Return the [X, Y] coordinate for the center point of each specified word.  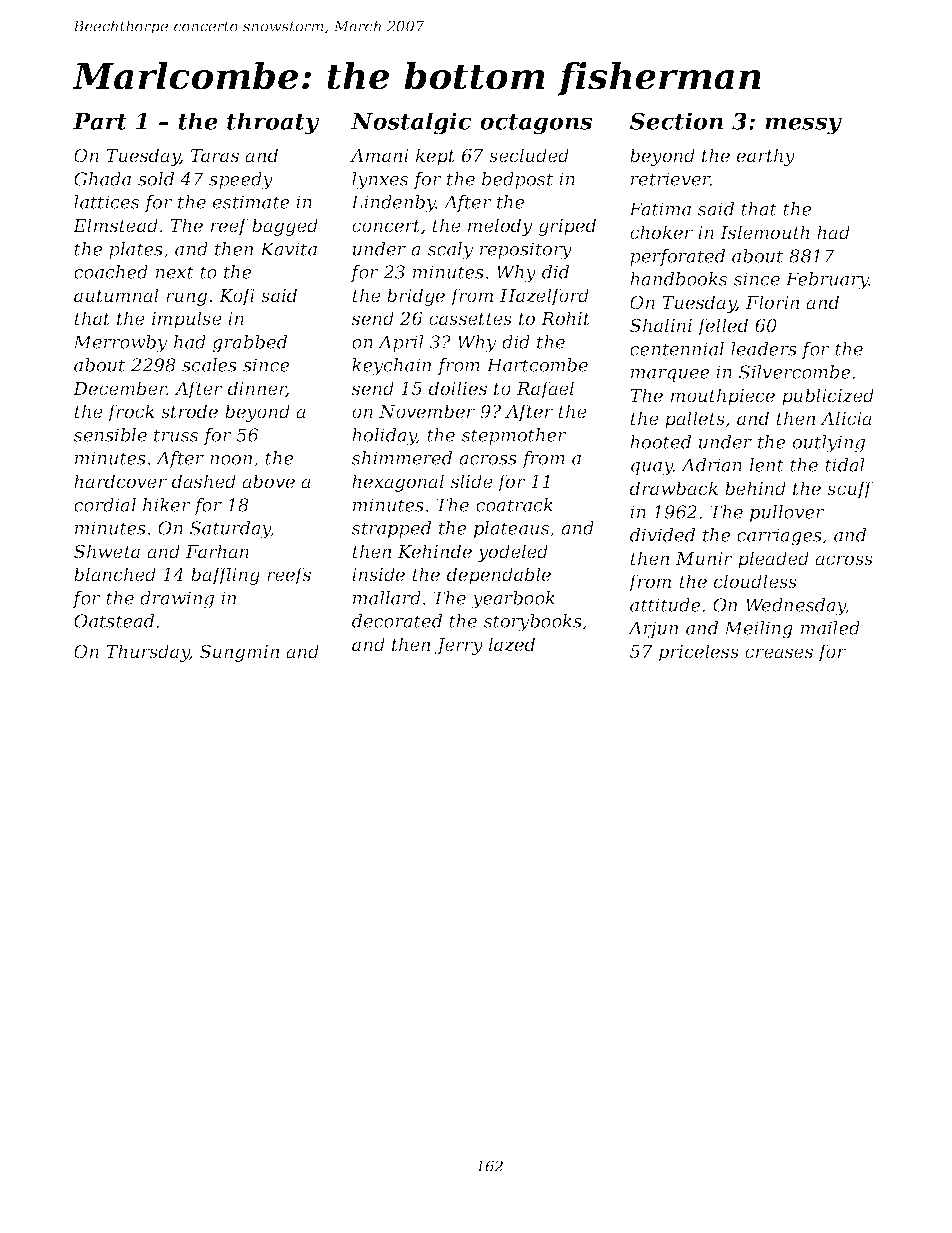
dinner [257, 389]
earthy [766, 157]
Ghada [102, 179]
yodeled [512, 553]
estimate [251, 202]
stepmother [514, 436]
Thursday [148, 653]
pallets [695, 420]
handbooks [678, 279]
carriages [779, 537]
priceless [699, 653]
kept [435, 157]
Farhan [217, 551]
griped [567, 227]
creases [779, 653]
